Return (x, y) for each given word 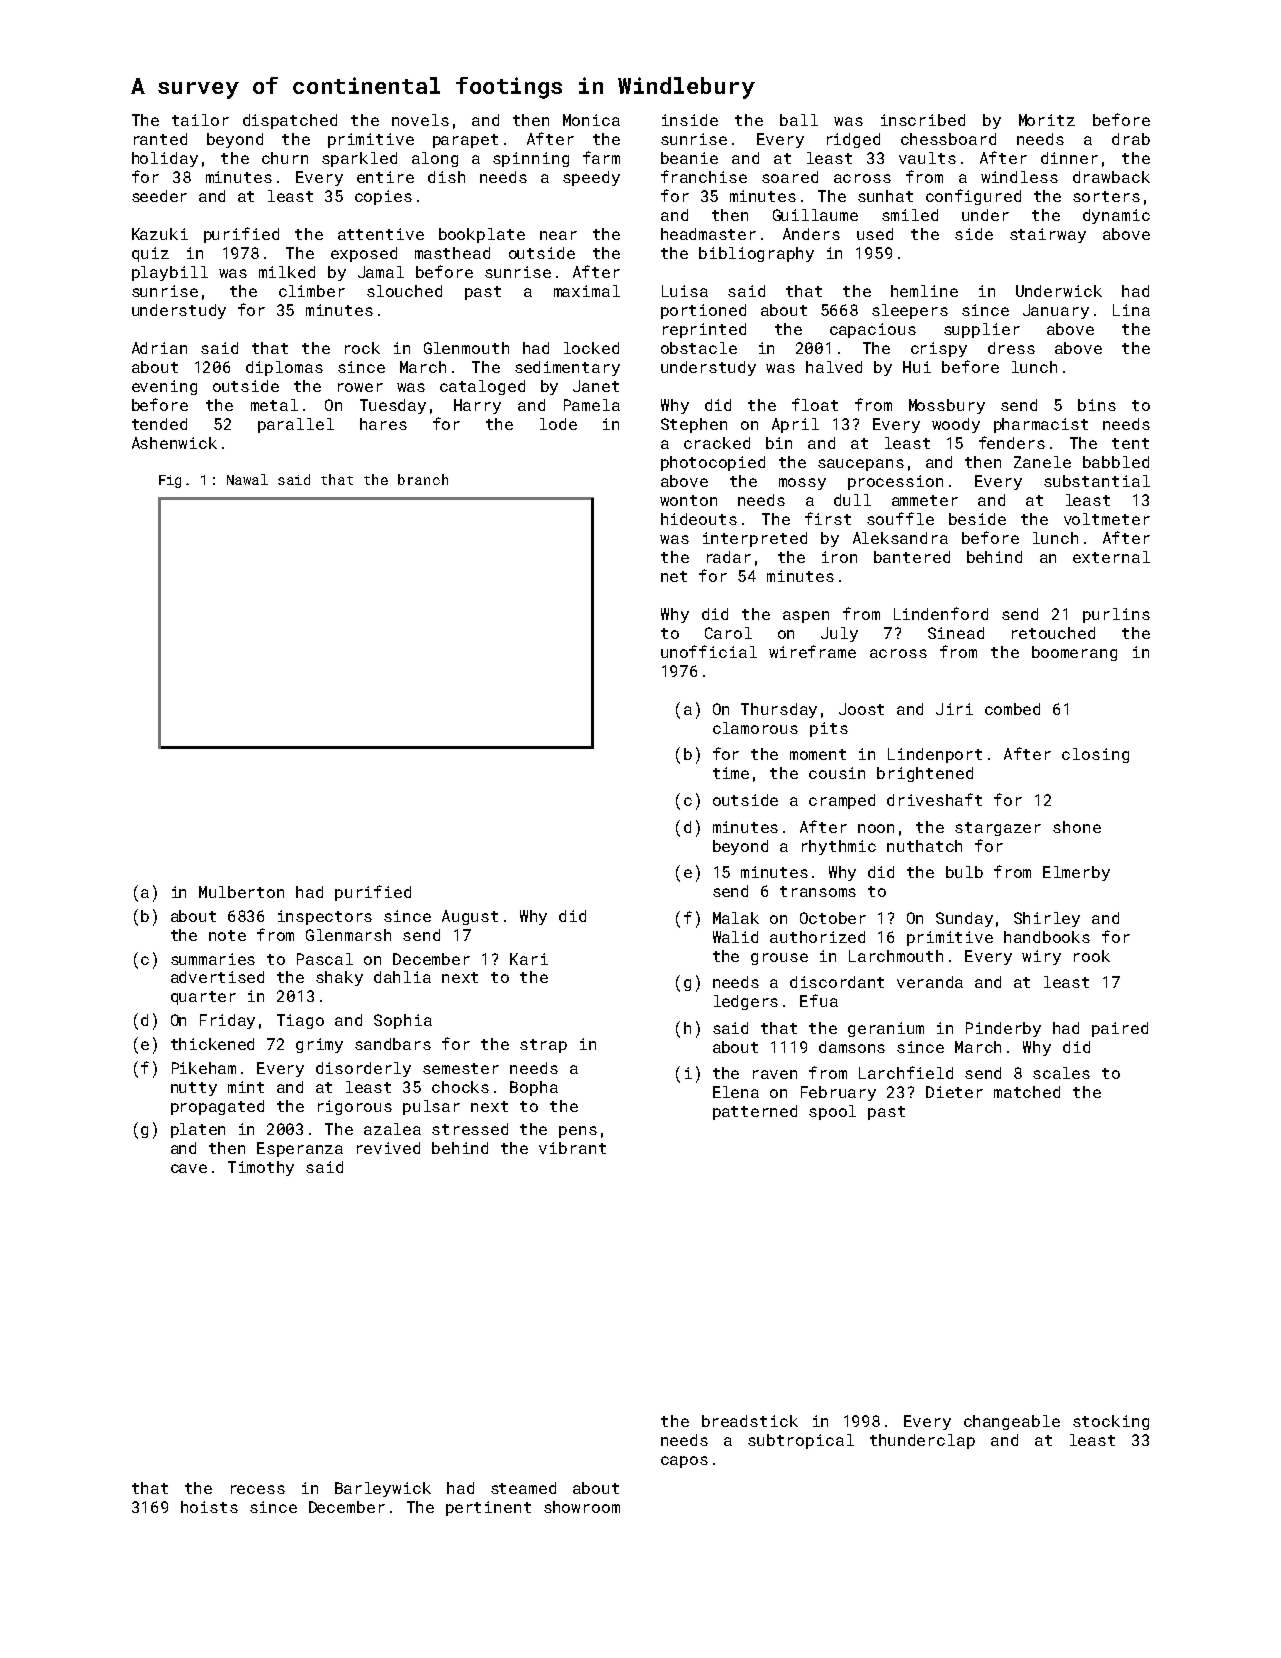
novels (420, 120)
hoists (209, 1507)
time (731, 773)
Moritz (1047, 120)
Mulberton (241, 892)
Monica (591, 120)
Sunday (964, 919)
